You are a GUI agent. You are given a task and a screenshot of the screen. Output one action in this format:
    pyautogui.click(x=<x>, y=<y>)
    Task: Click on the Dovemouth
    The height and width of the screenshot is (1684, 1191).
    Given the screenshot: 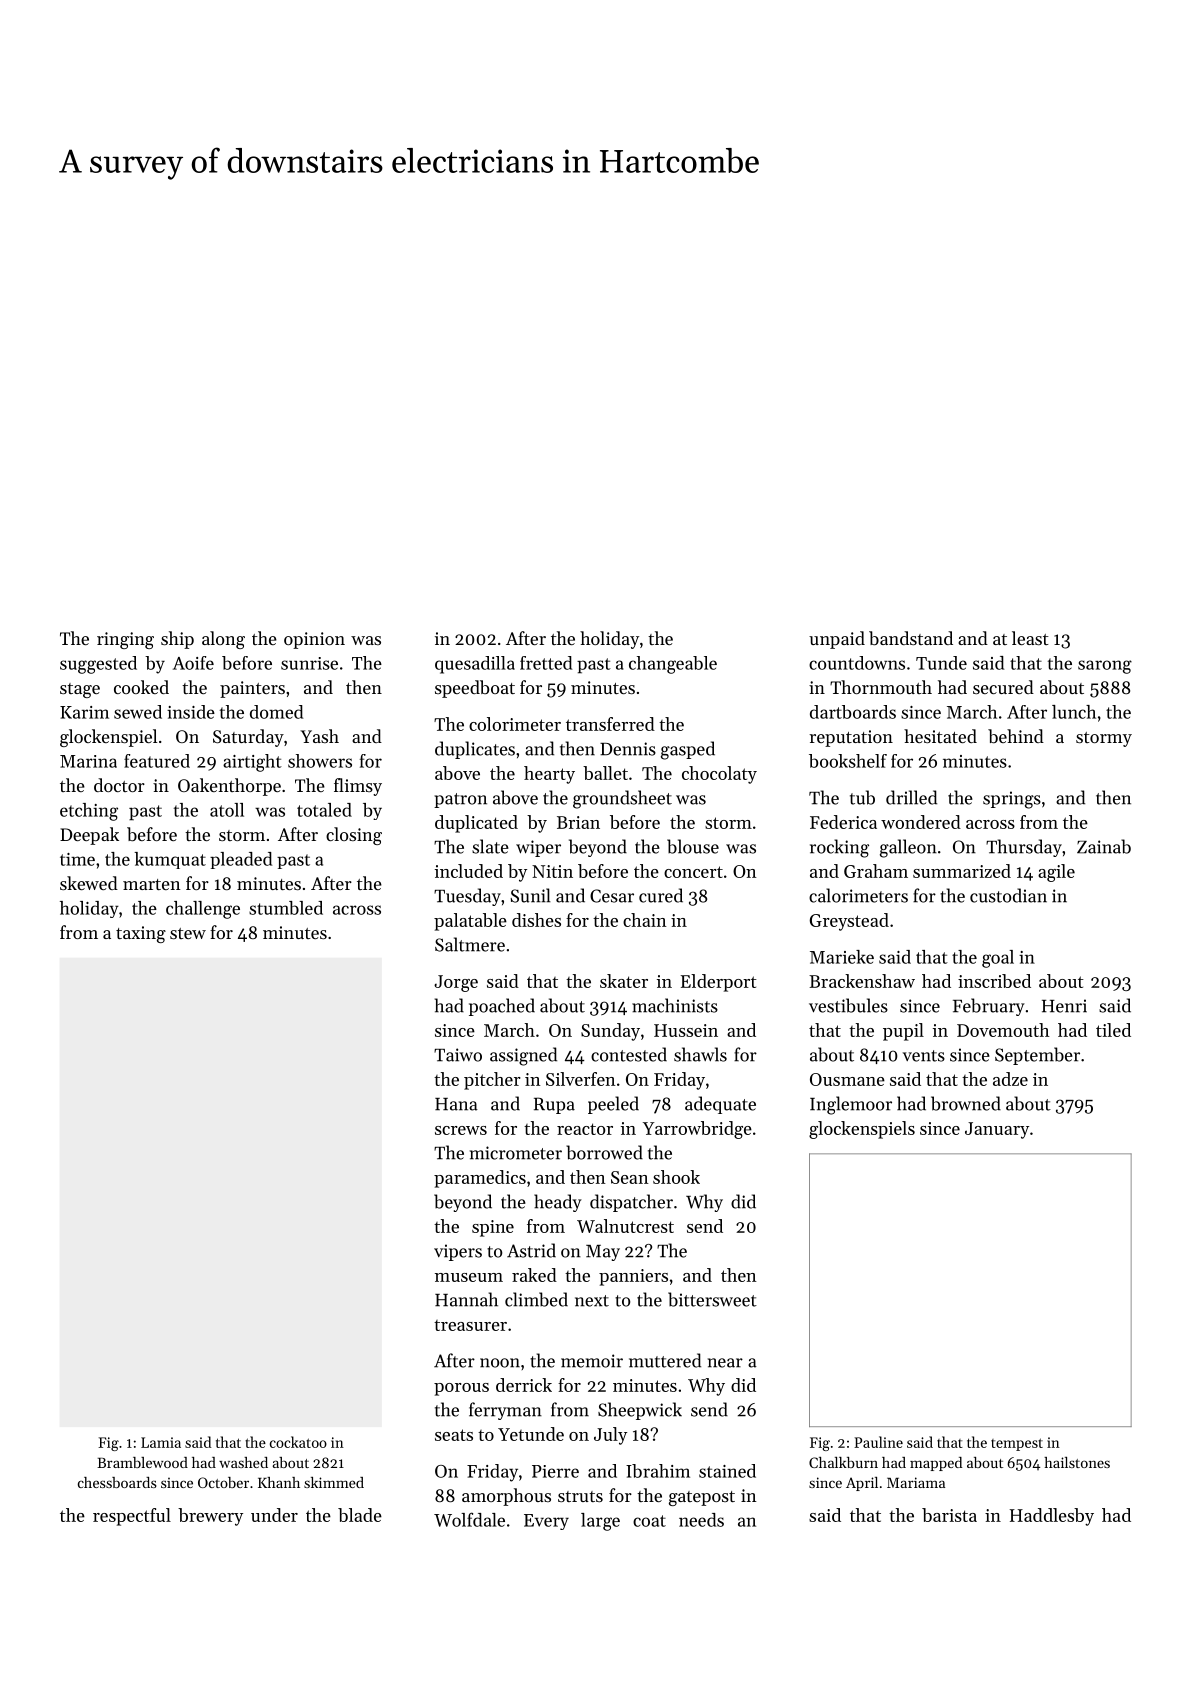 What is the action you would take?
    pyautogui.click(x=1003, y=1030)
